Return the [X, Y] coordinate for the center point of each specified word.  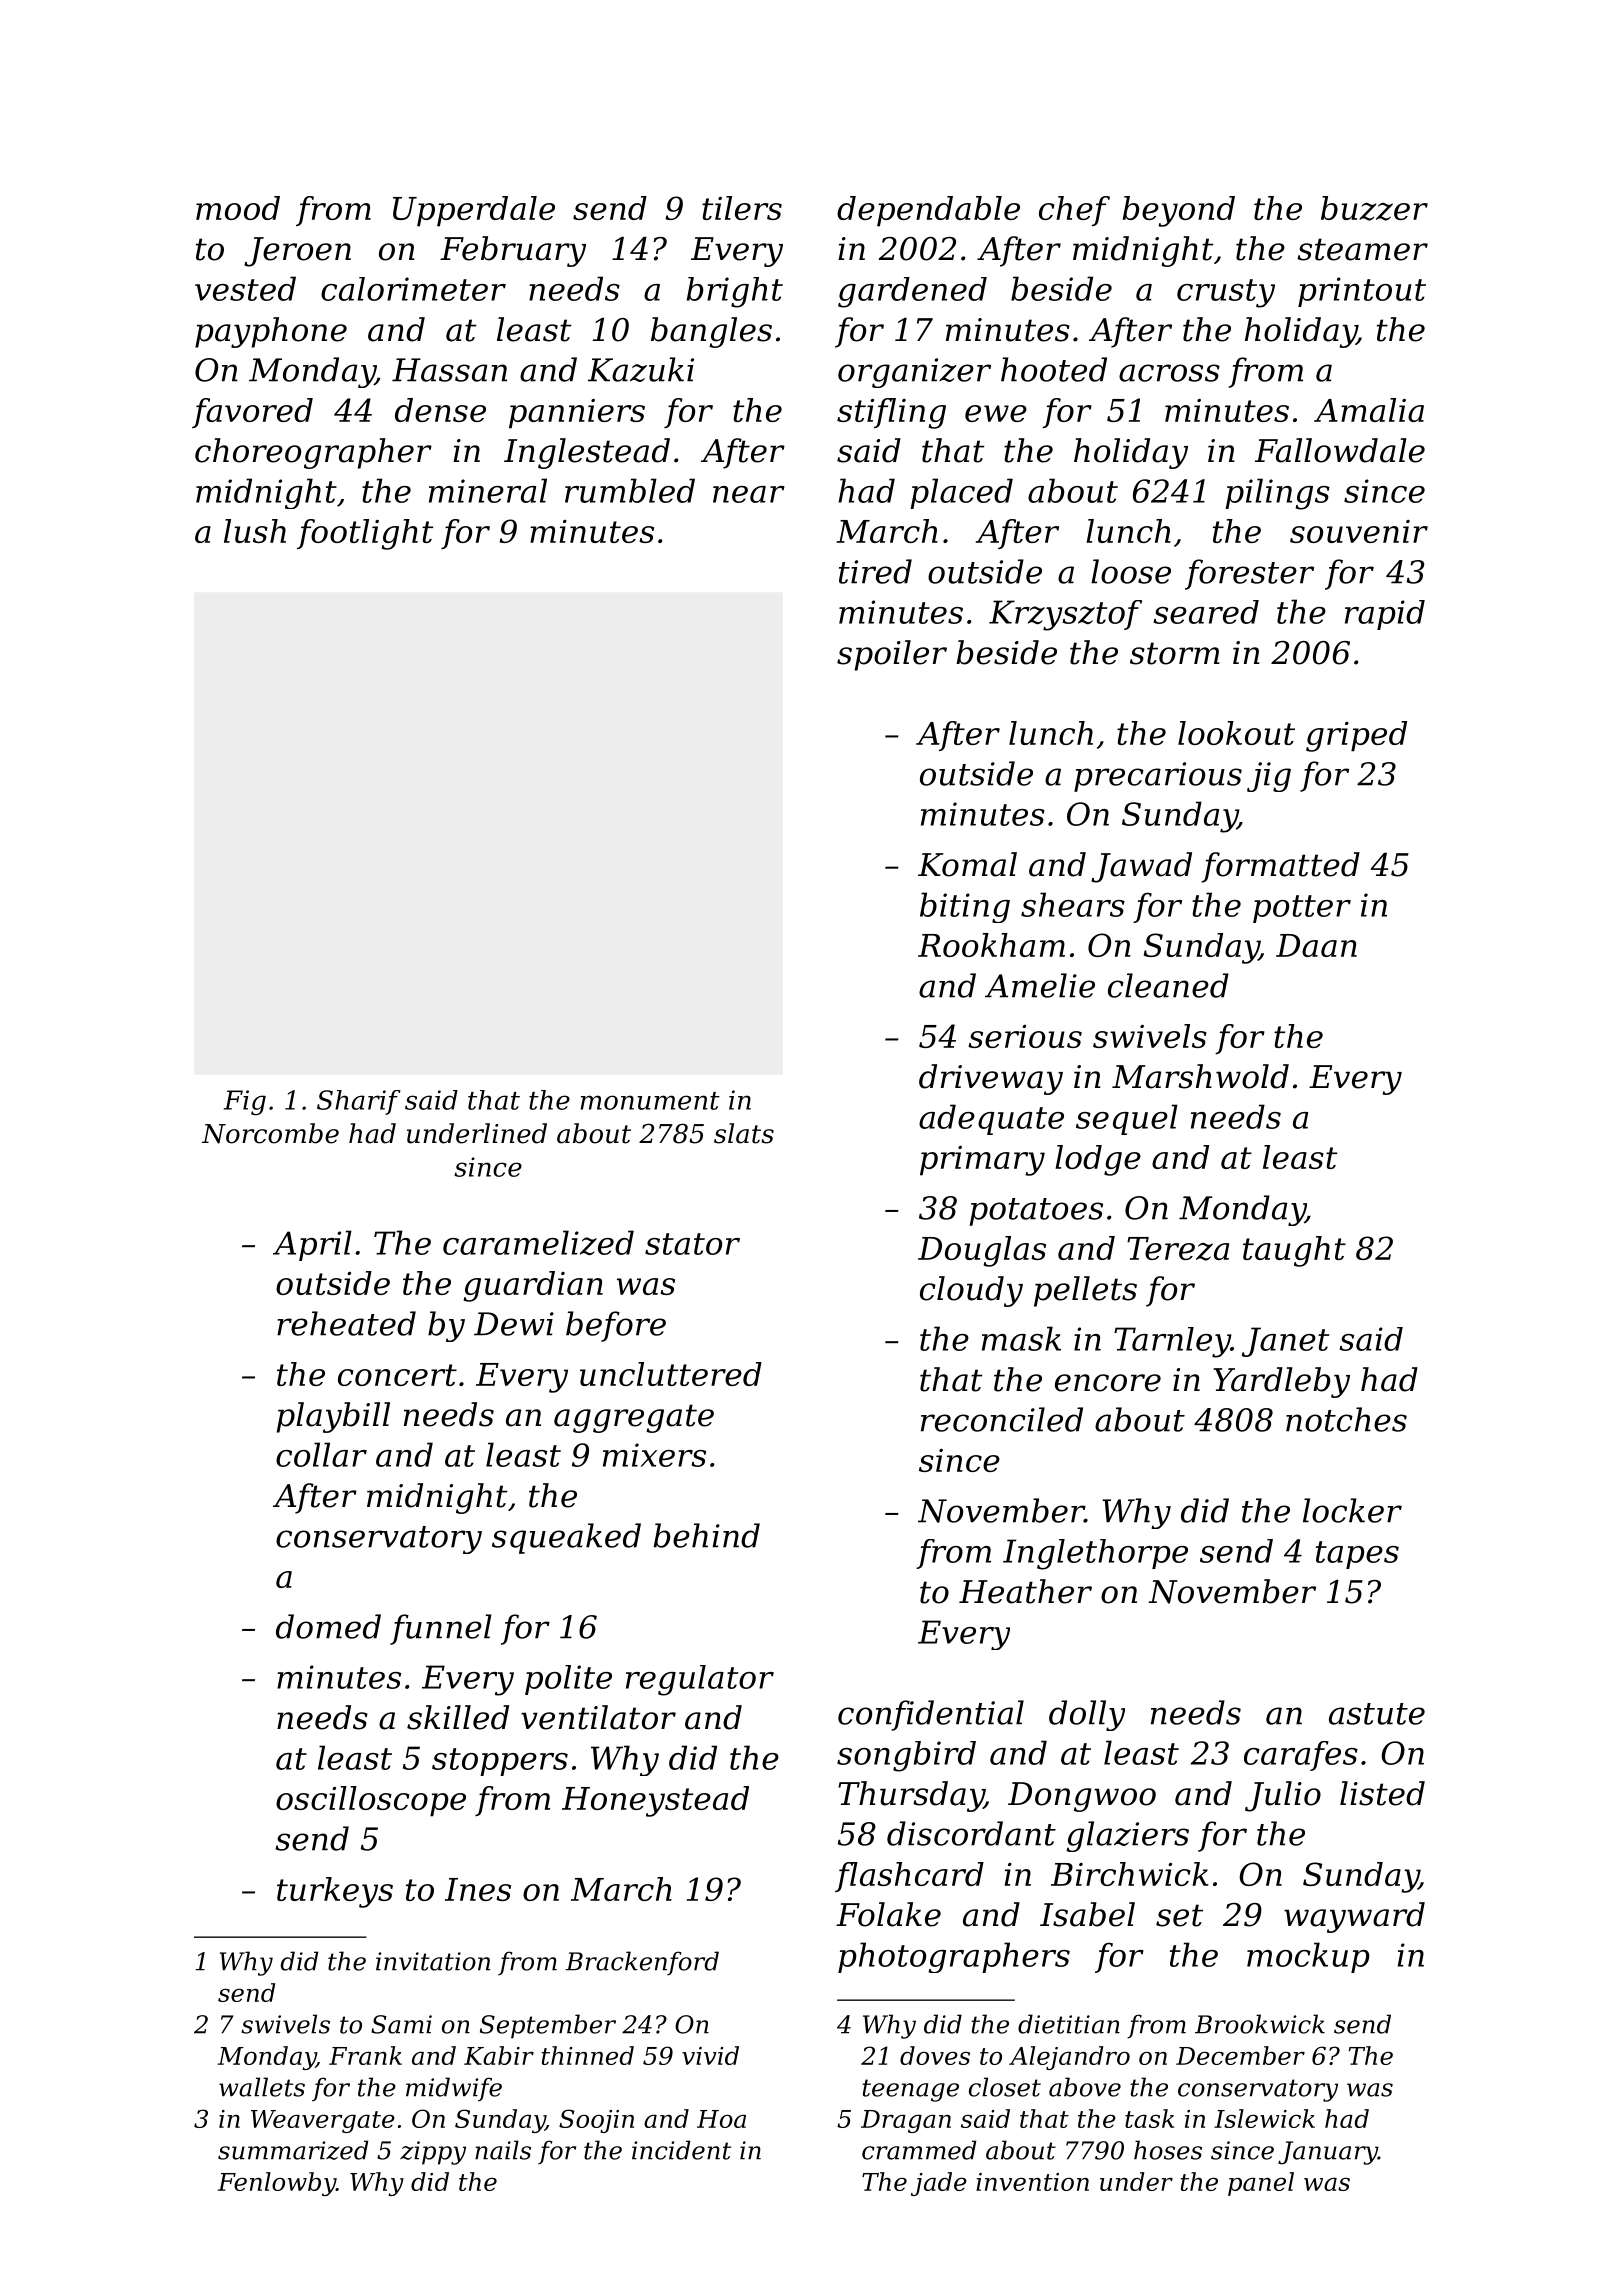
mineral [488, 490]
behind [706, 1535]
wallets [262, 2087]
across [1169, 373]
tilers [742, 208]
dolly [1087, 1715]
